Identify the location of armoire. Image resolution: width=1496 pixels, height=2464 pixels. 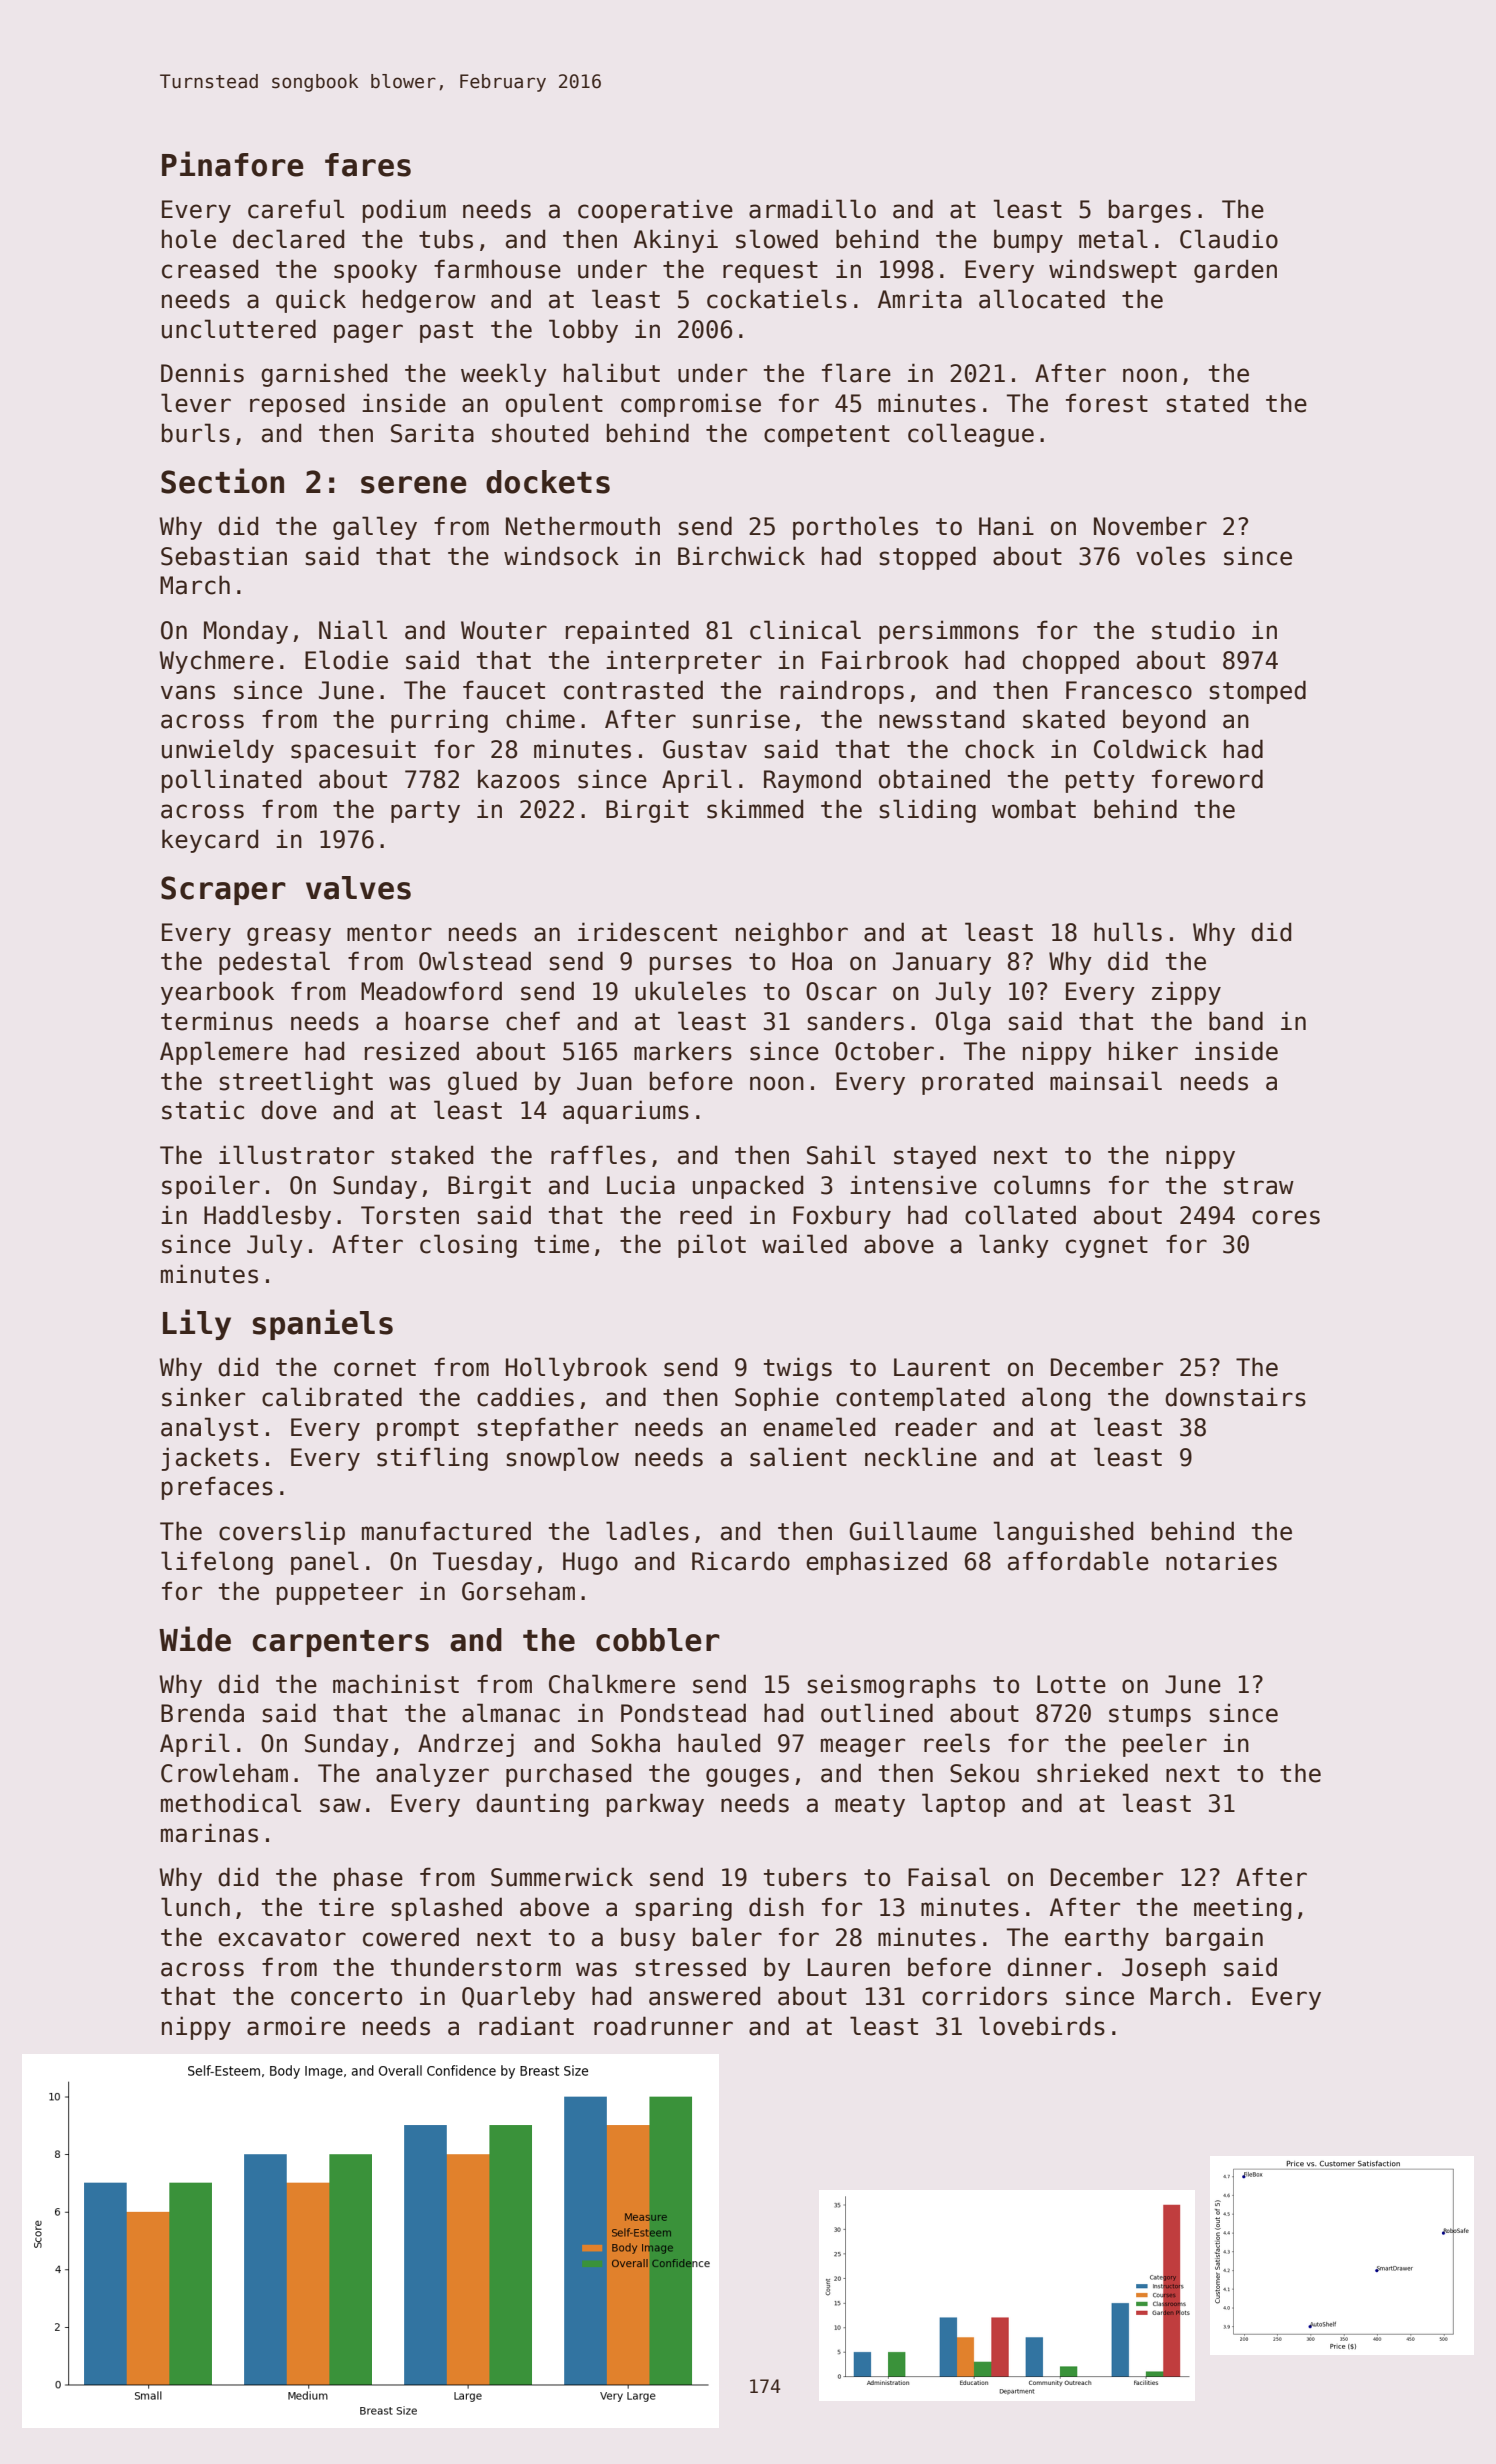
(296, 2026).
